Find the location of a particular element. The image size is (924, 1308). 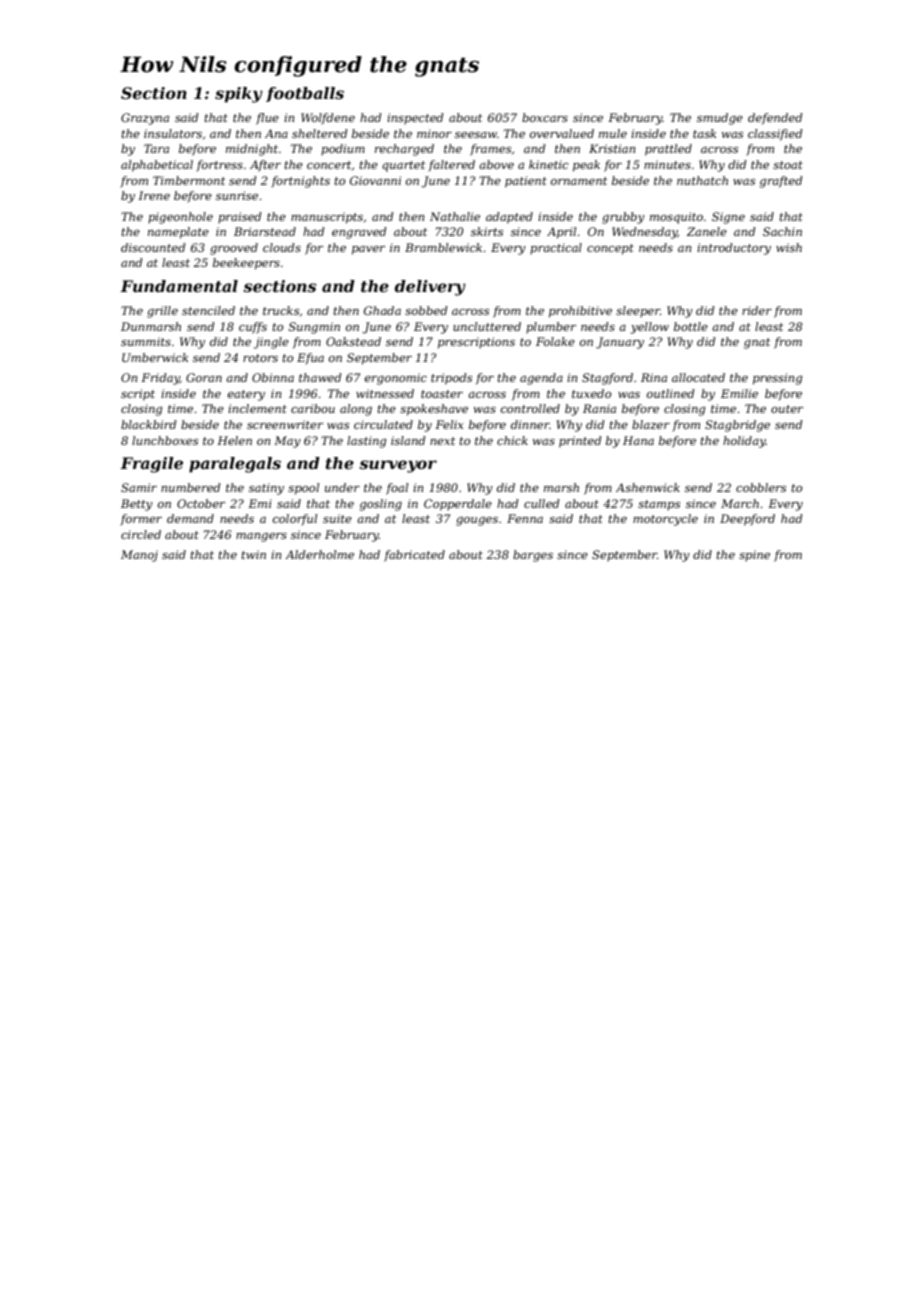

Stagford is located at coordinates (607, 379).
